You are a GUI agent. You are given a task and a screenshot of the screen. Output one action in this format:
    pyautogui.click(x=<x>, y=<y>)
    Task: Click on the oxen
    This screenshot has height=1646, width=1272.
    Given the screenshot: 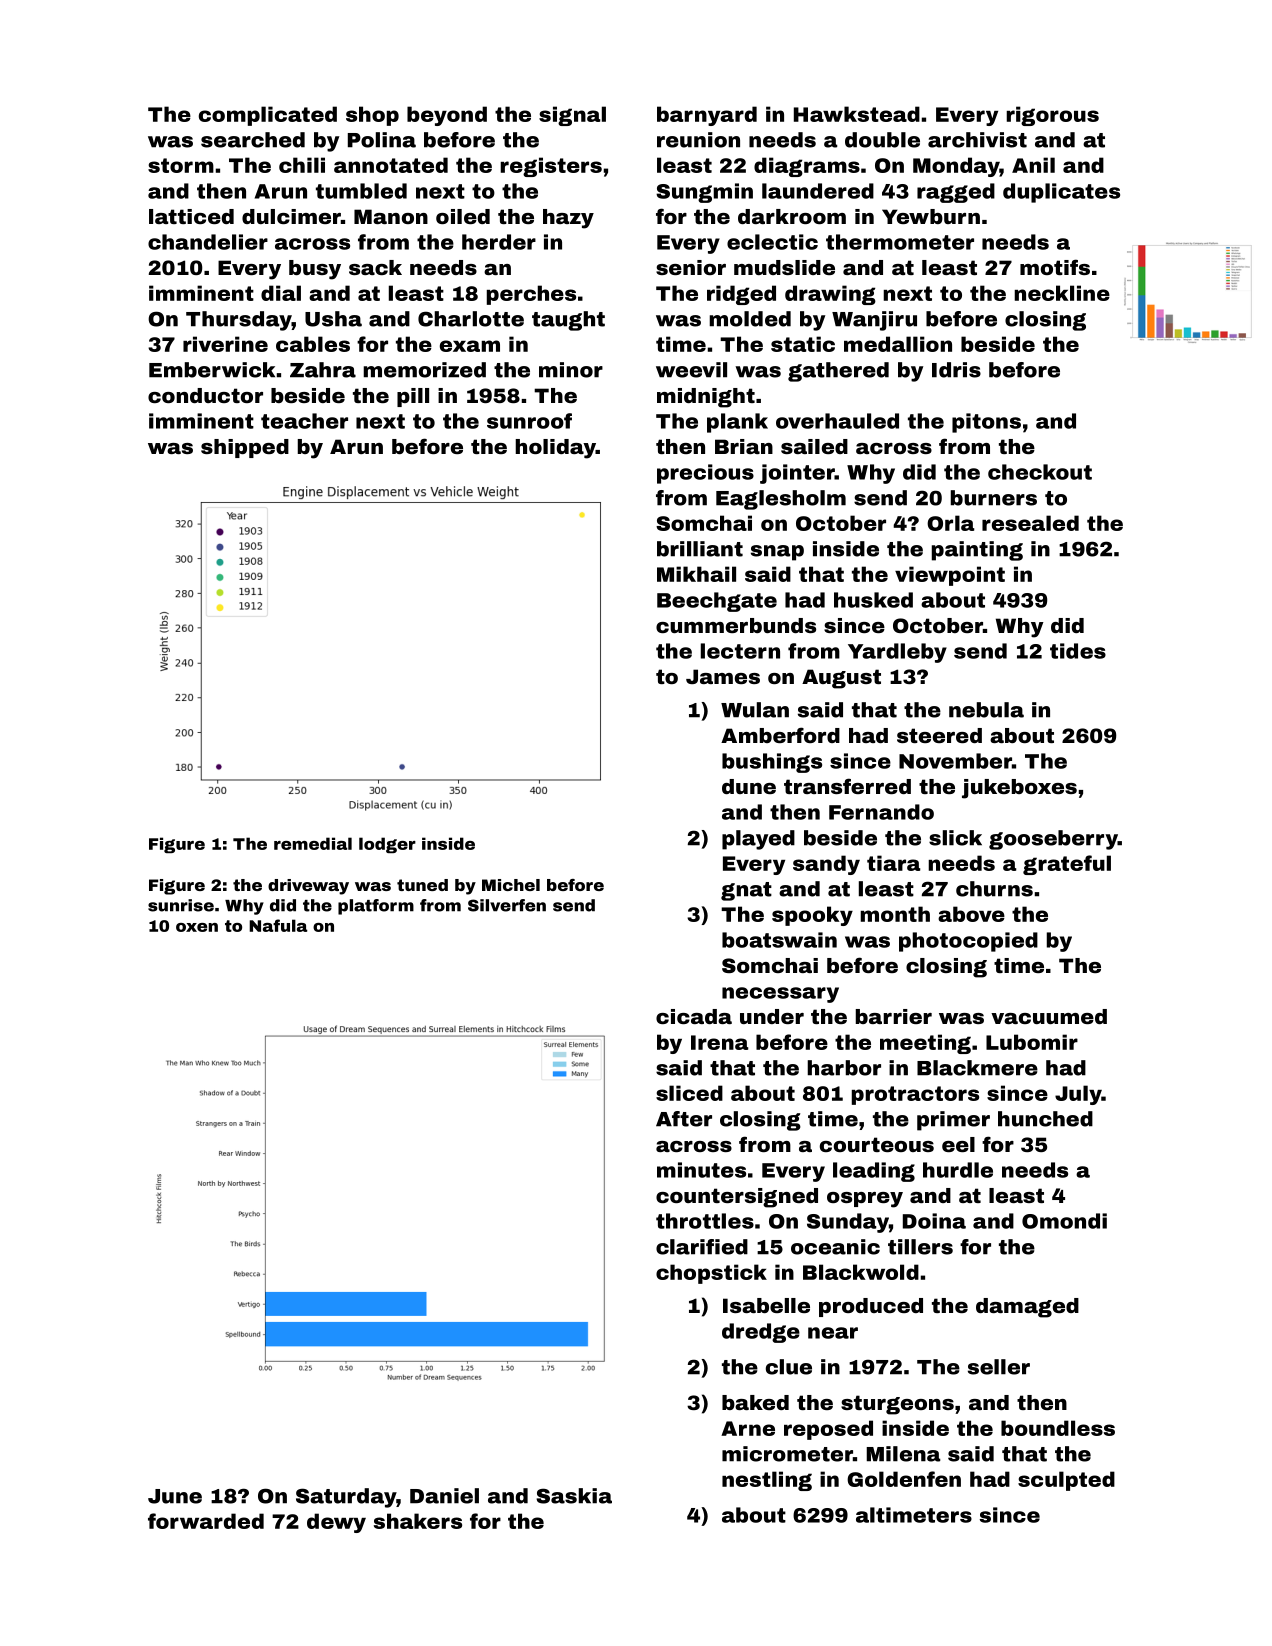 What is the action you would take?
    pyautogui.click(x=197, y=927)
